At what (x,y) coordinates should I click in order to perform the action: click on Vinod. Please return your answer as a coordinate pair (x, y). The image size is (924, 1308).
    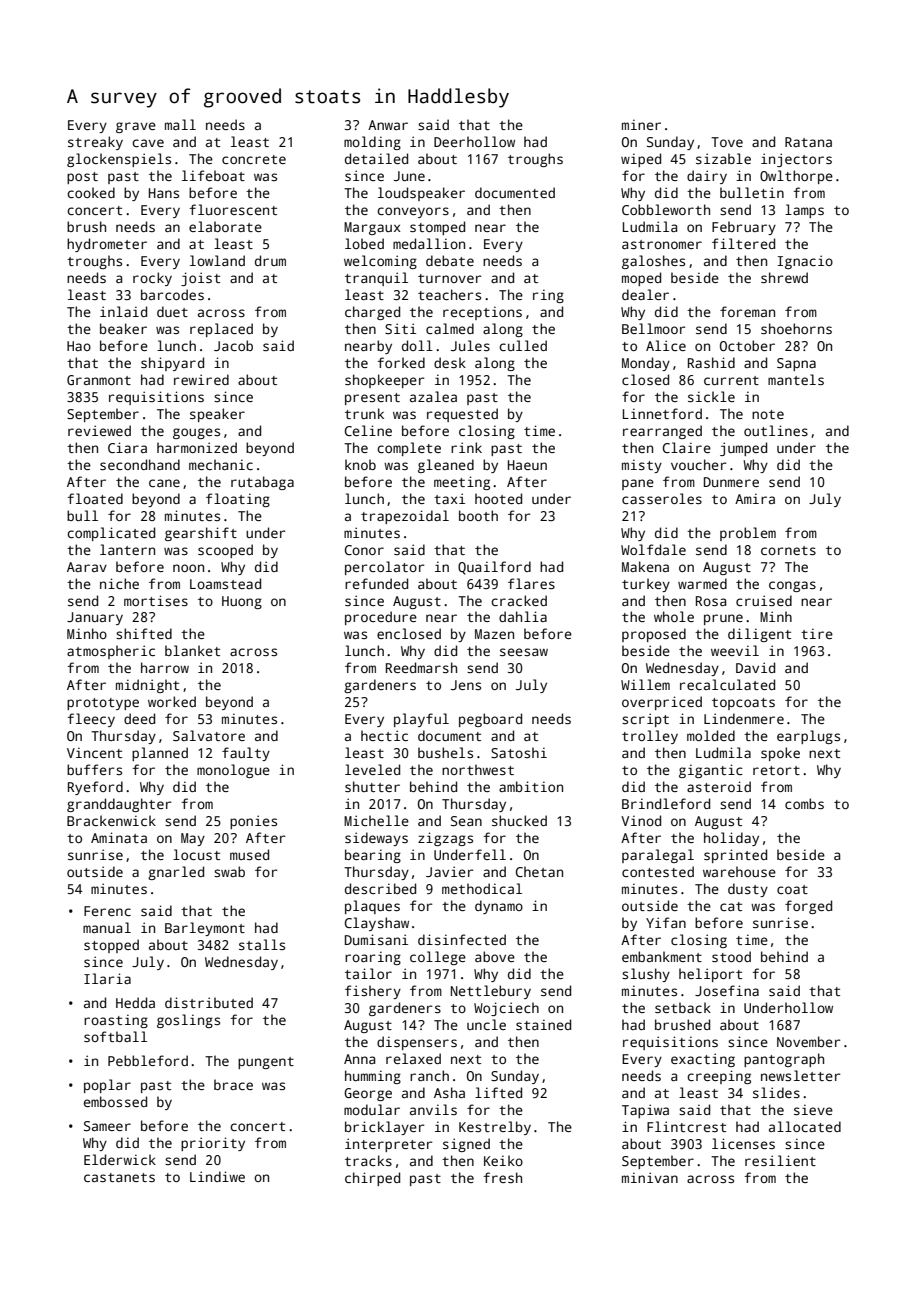
    Looking at the image, I should click on (641, 820).
